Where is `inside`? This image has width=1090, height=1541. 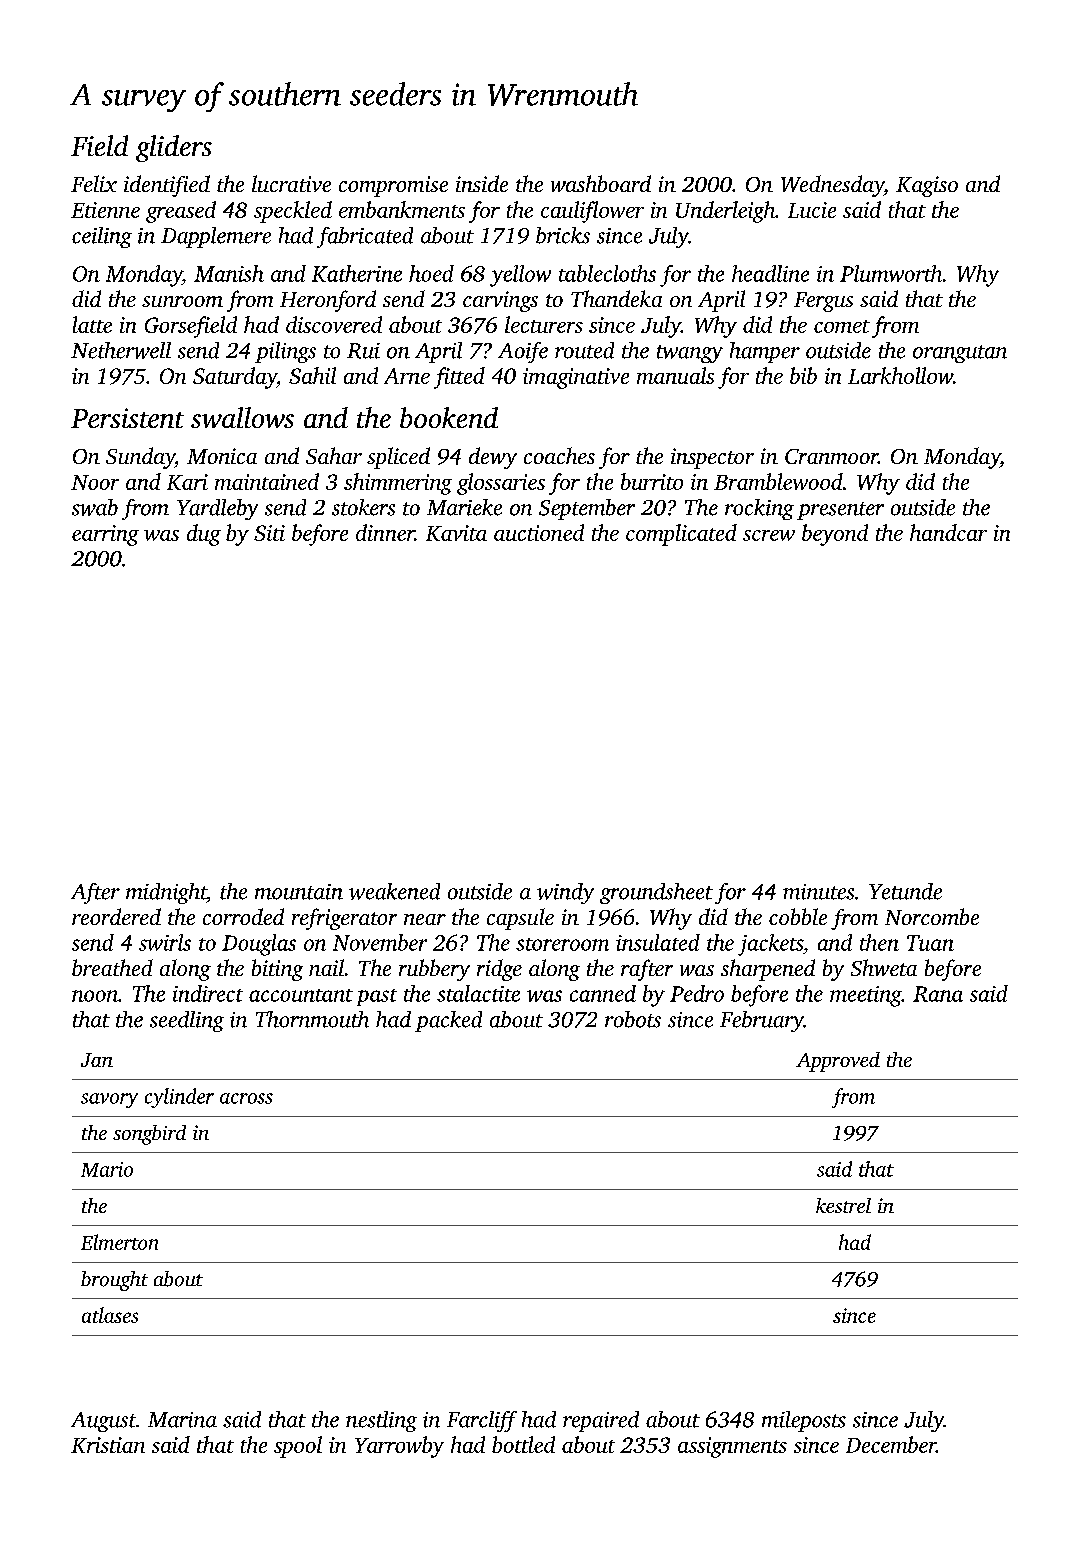 inside is located at coordinates (482, 183).
